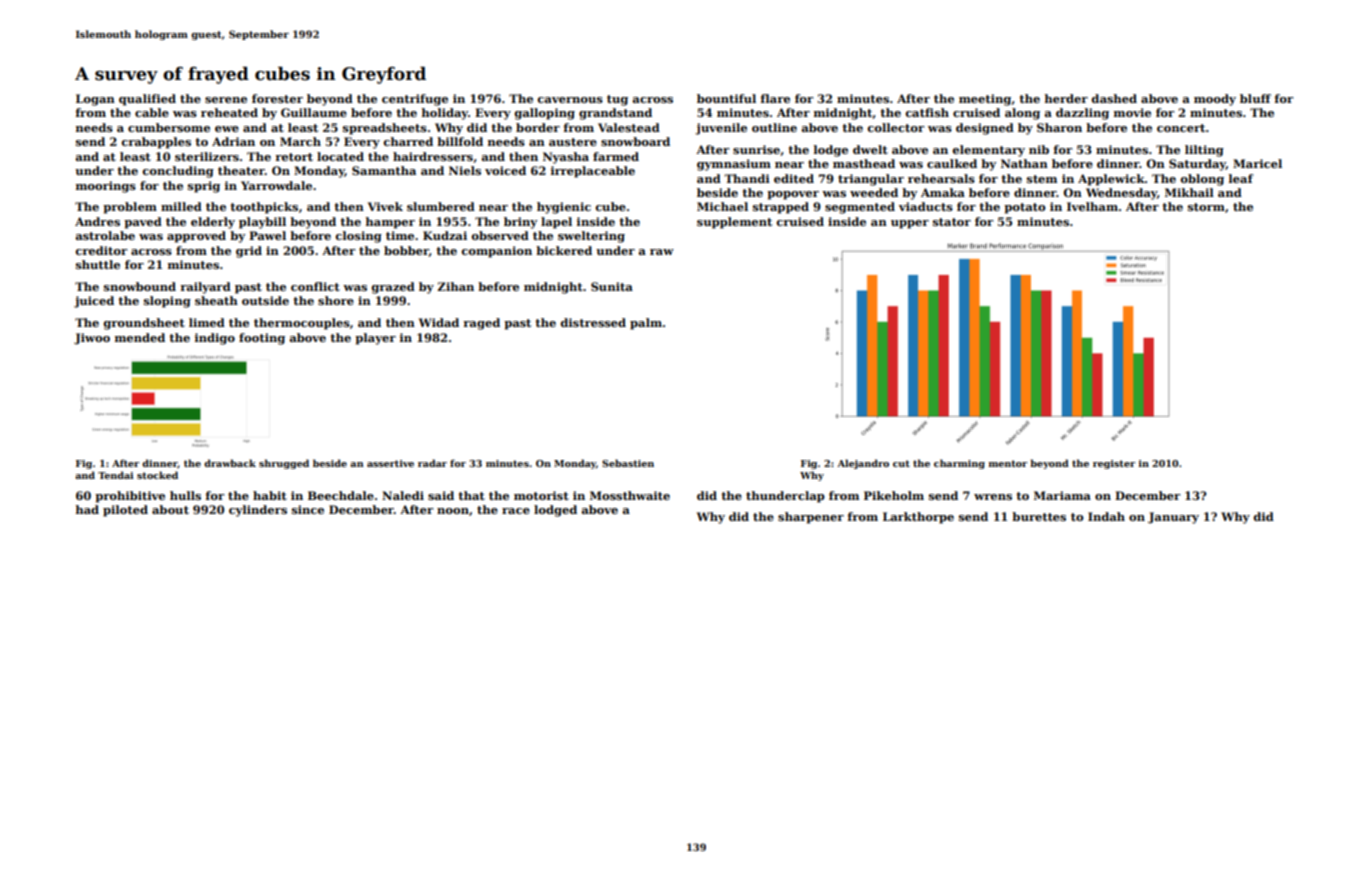 The image size is (1372, 887). What do you see at coordinates (593, 322) in the screenshot?
I see `distressed` at bounding box center [593, 322].
